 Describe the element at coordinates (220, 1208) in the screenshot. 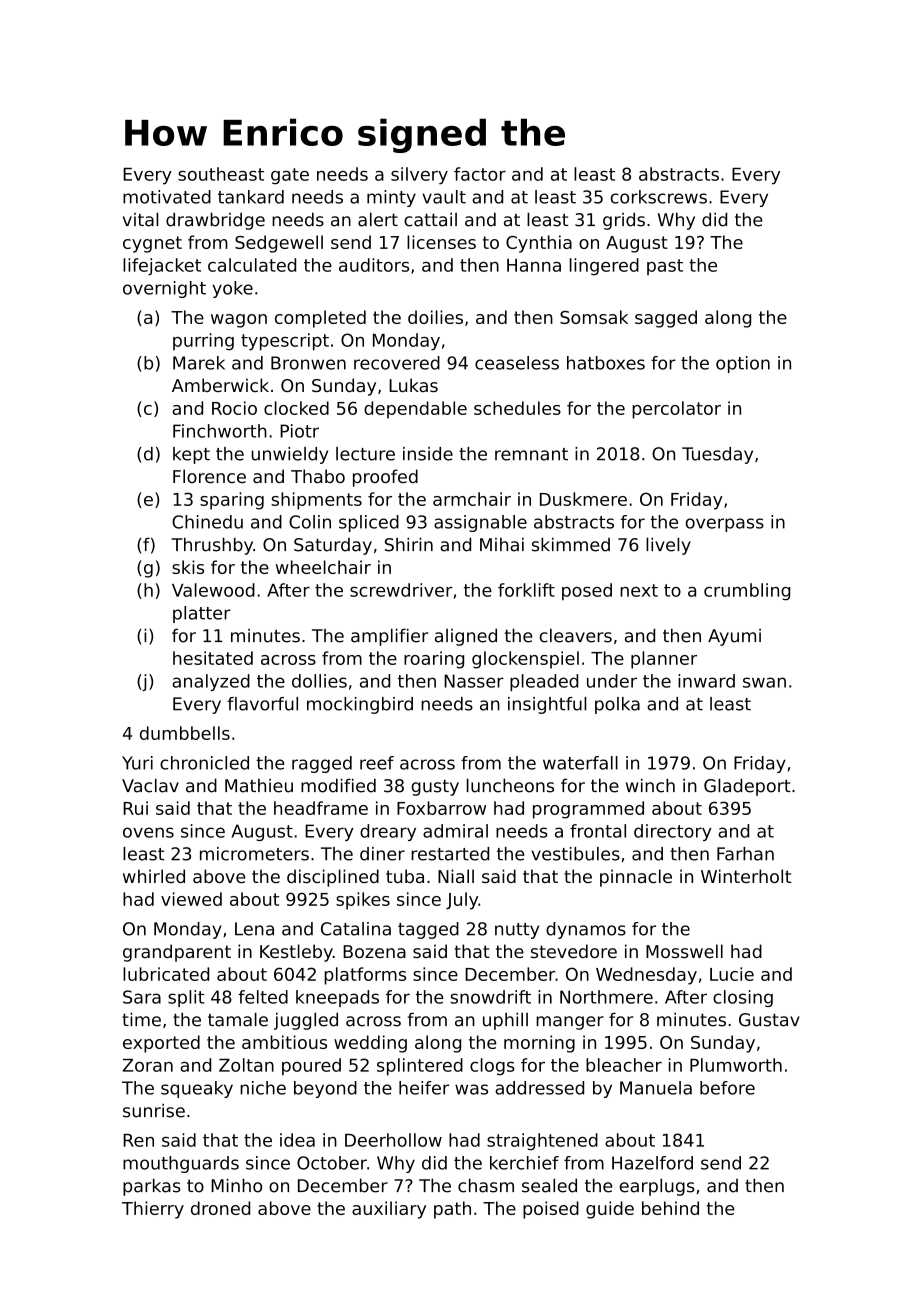

I see `droned` at that location.
